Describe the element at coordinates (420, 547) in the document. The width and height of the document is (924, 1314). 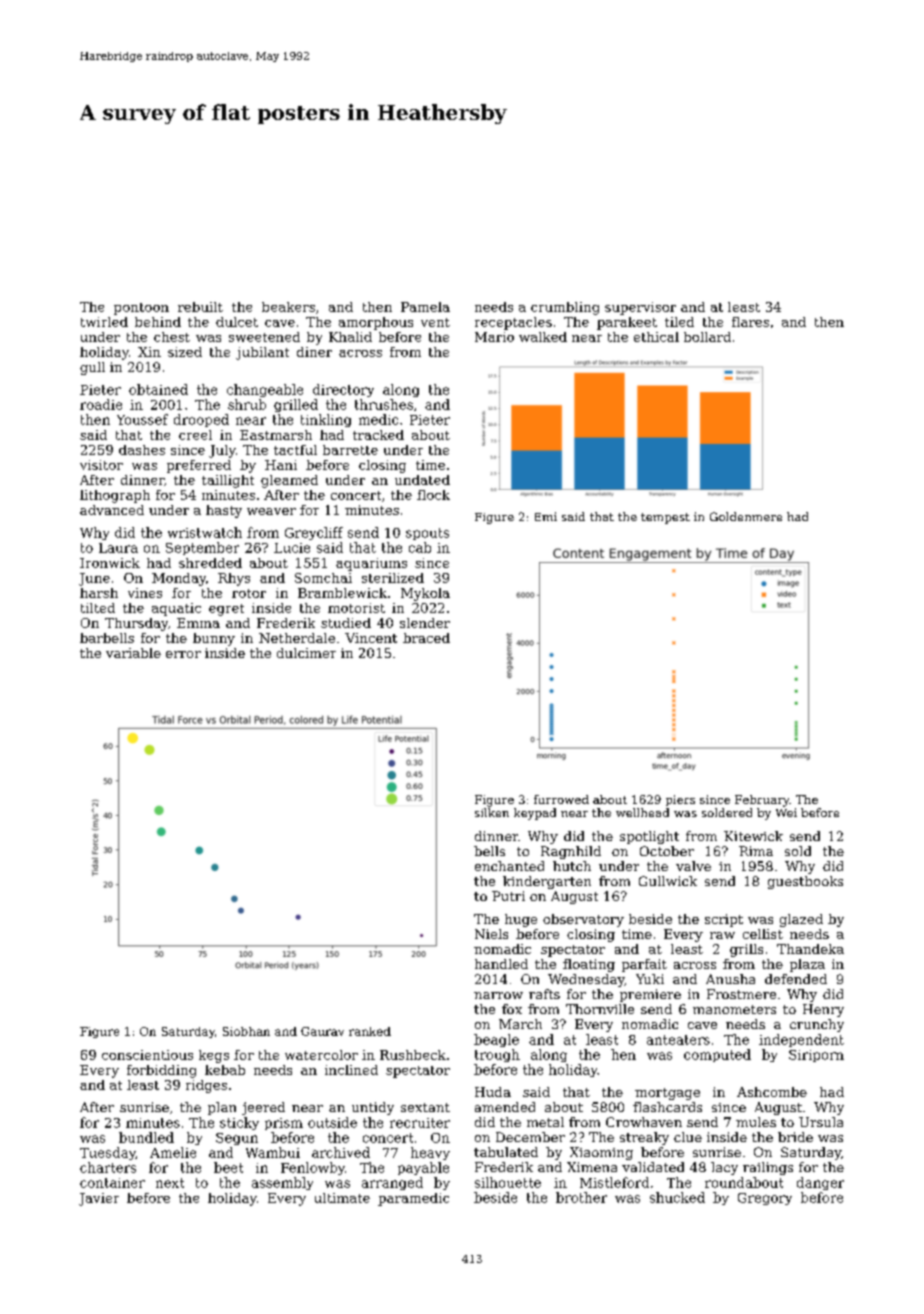
I see `cab` at that location.
